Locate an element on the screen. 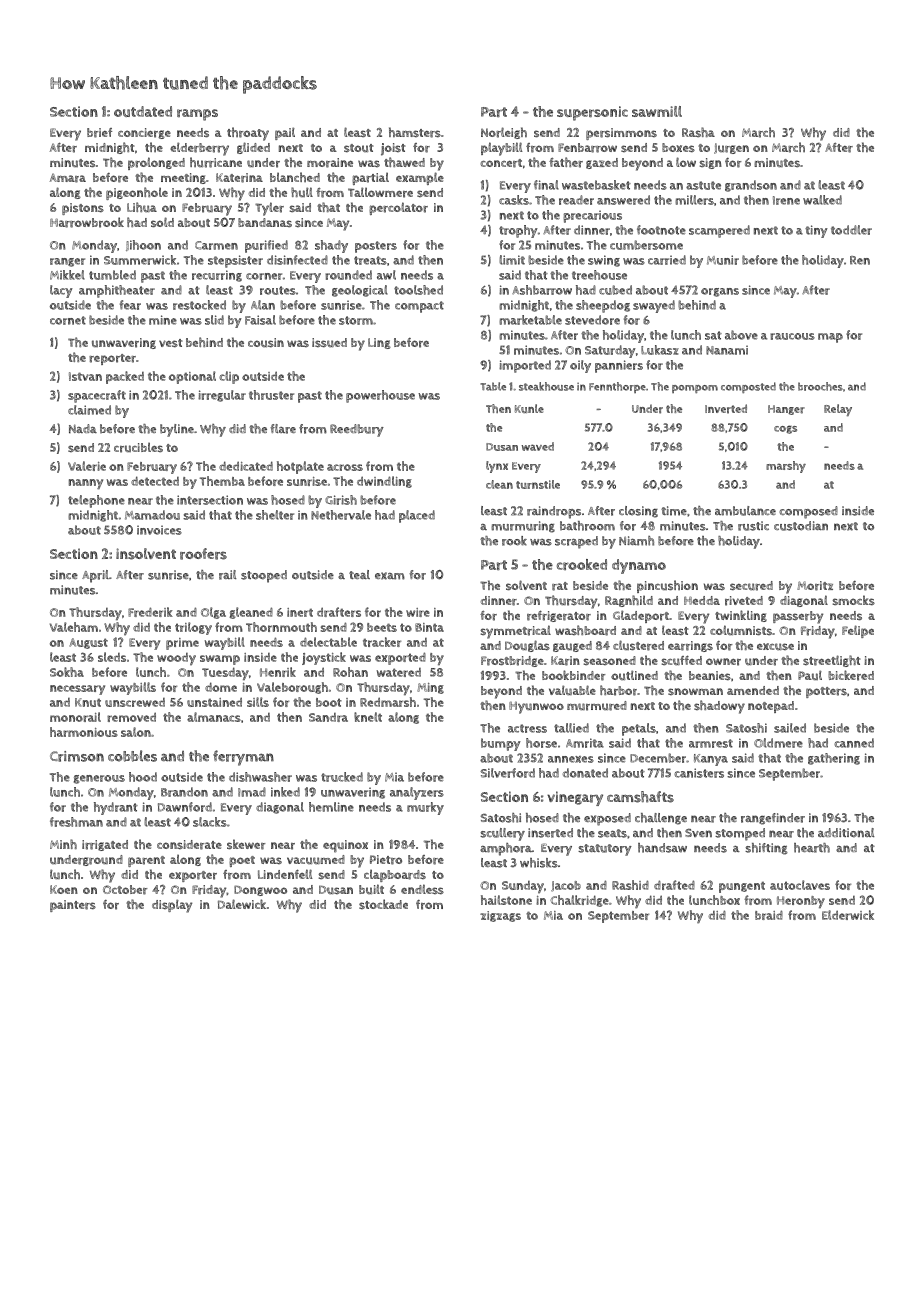 Image resolution: width=924 pixels, height=1308 pixels. murmuring is located at coordinates (523, 527).
